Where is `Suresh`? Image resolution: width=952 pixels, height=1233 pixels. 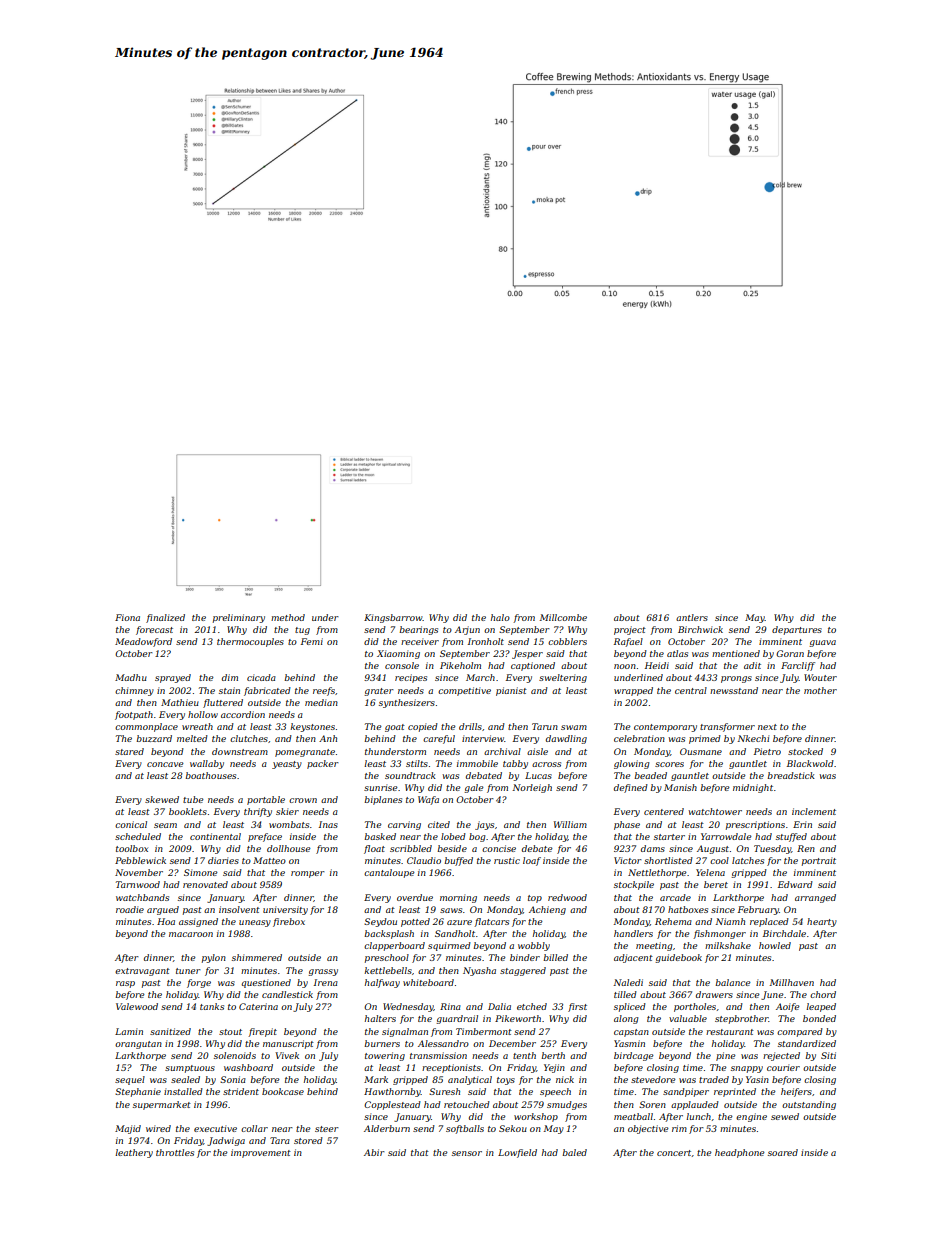
Suresh is located at coordinates (444, 1091).
